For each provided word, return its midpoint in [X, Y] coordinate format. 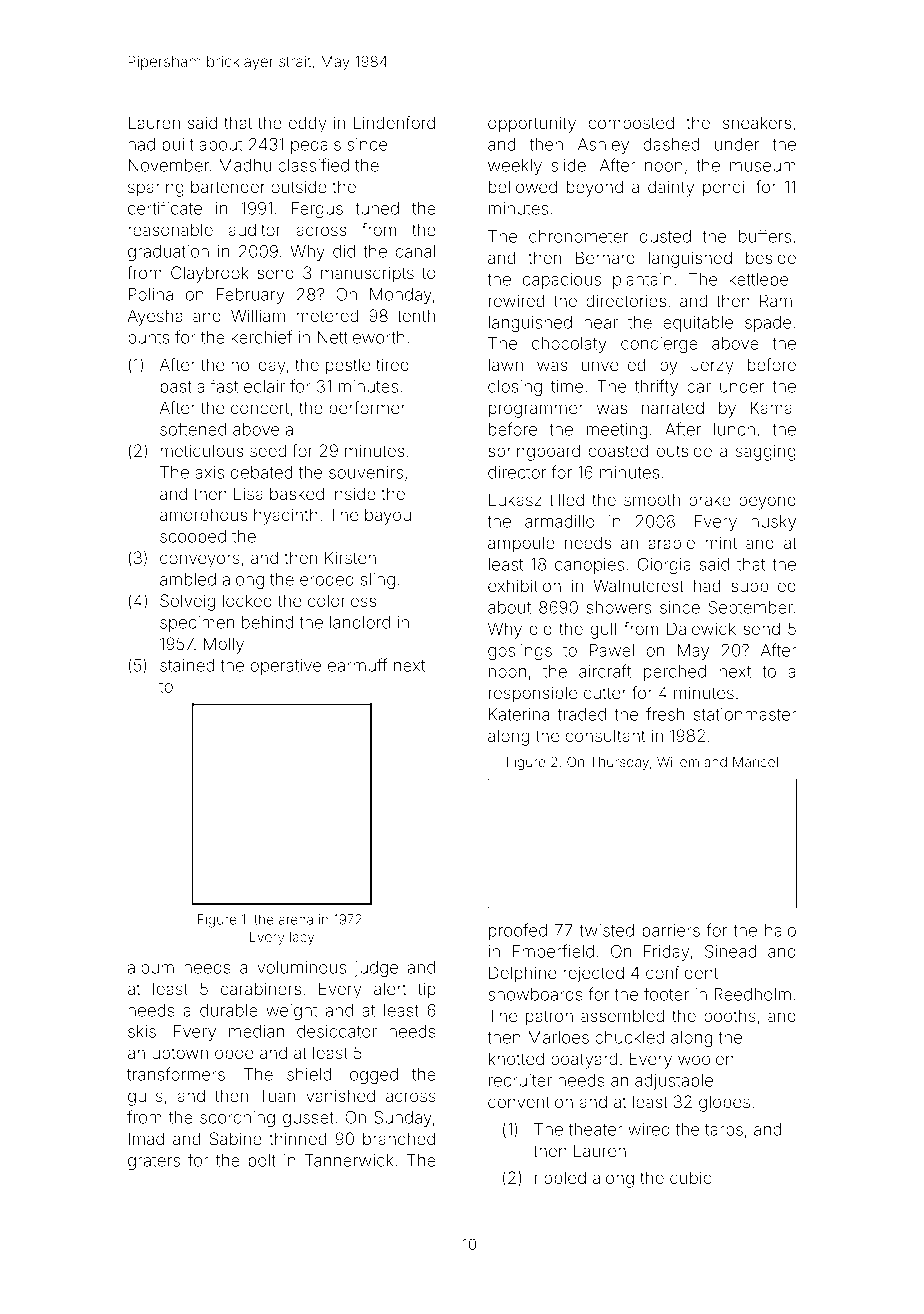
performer [367, 409]
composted [631, 124]
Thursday [619, 763]
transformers [176, 1074]
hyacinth [286, 516]
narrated [673, 407]
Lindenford [394, 122]
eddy [307, 125]
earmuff [357, 665]
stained [187, 665]
